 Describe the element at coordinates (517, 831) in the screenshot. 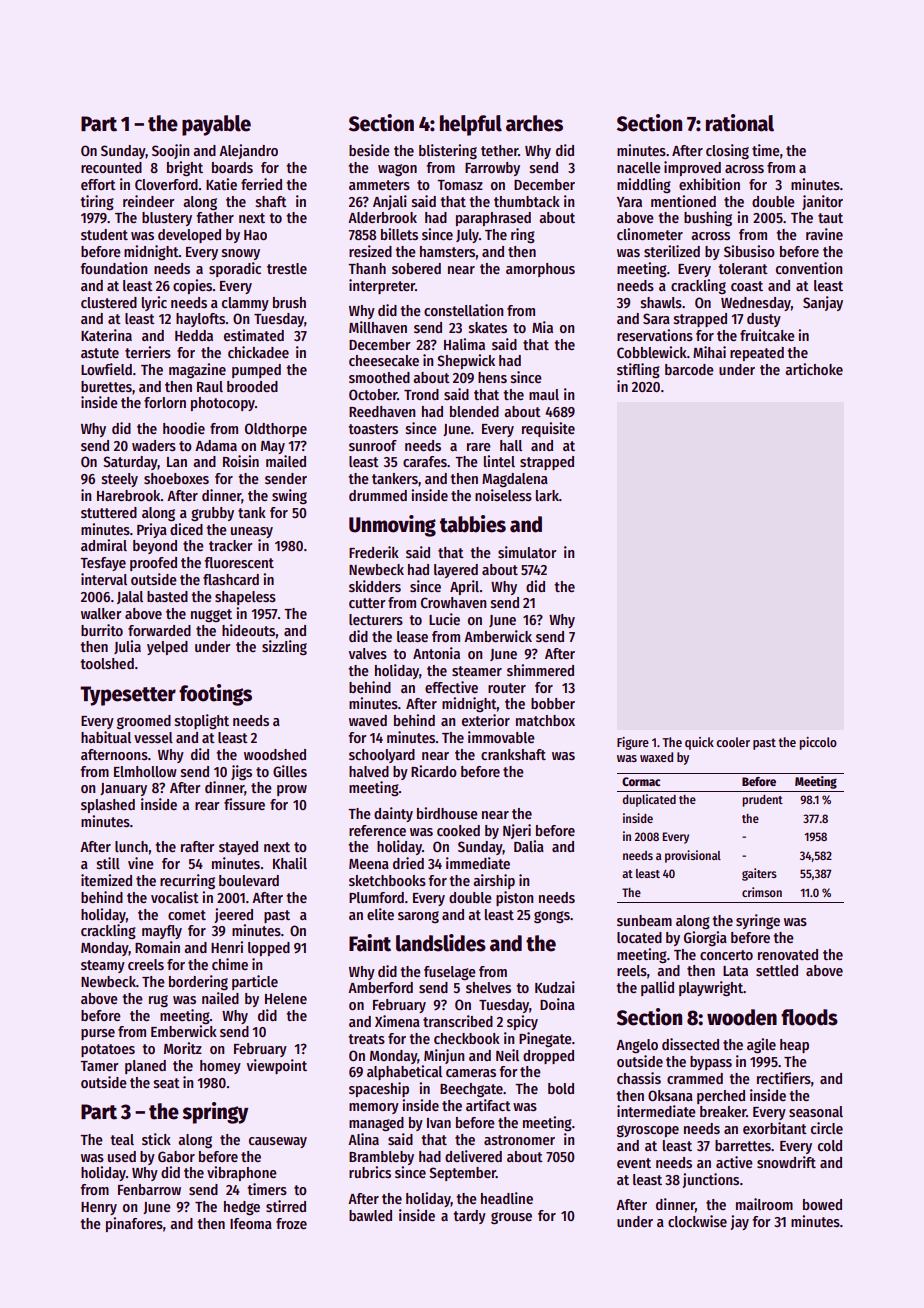

I see `Njeri` at that location.
